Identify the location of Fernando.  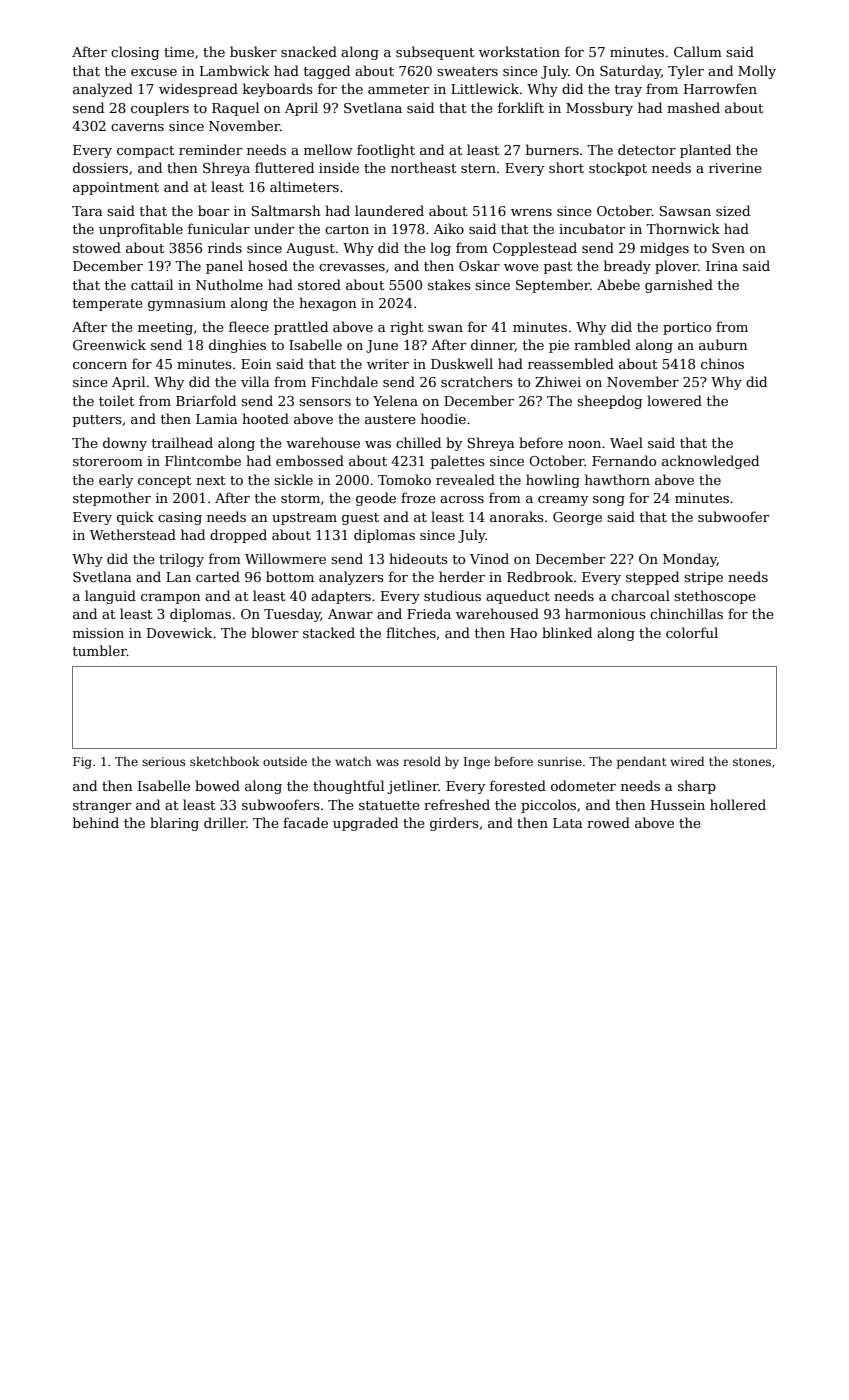
(624, 460).
